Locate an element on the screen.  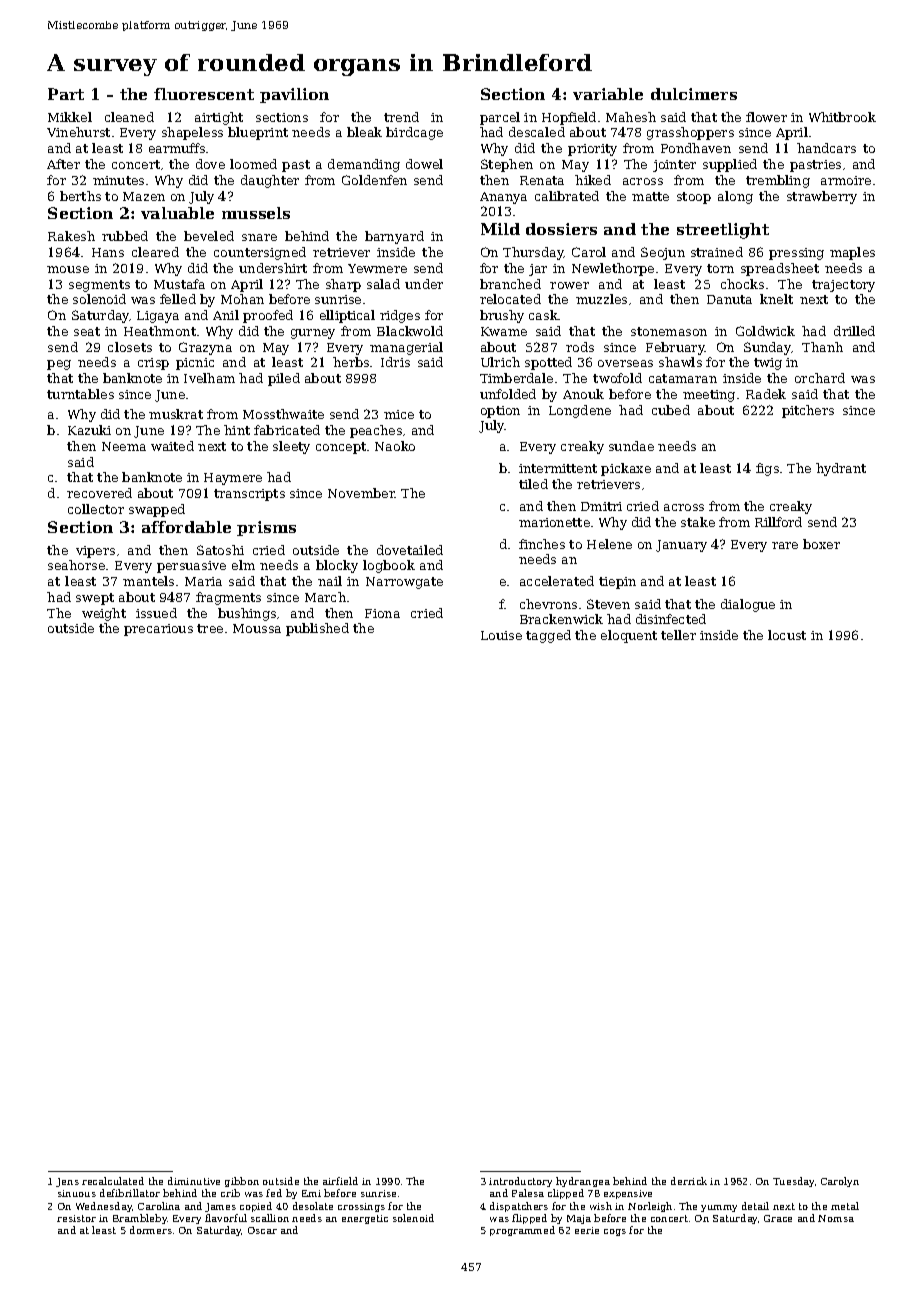
copied is located at coordinates (256, 1207).
